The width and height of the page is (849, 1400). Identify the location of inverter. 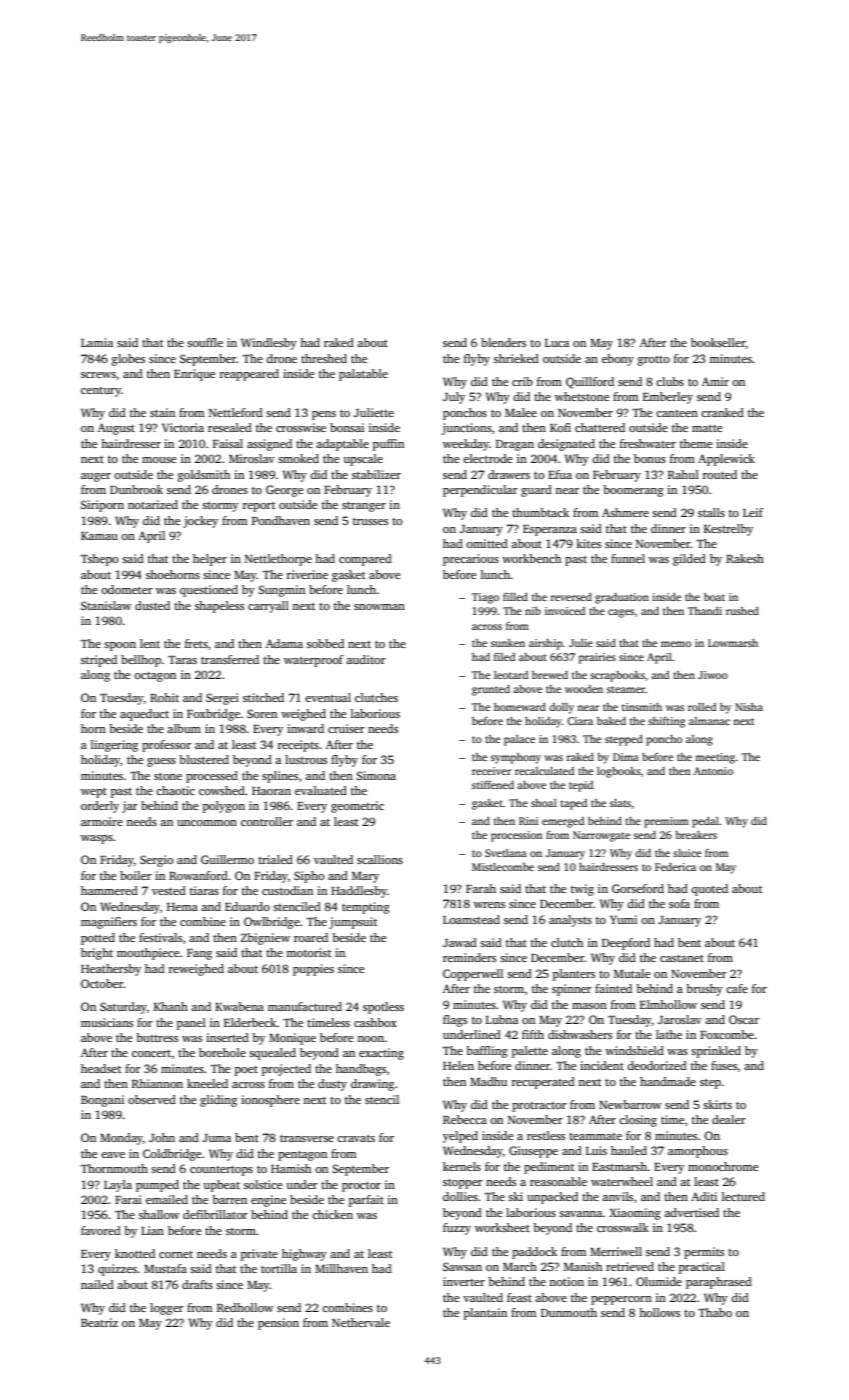
(464, 1281).
